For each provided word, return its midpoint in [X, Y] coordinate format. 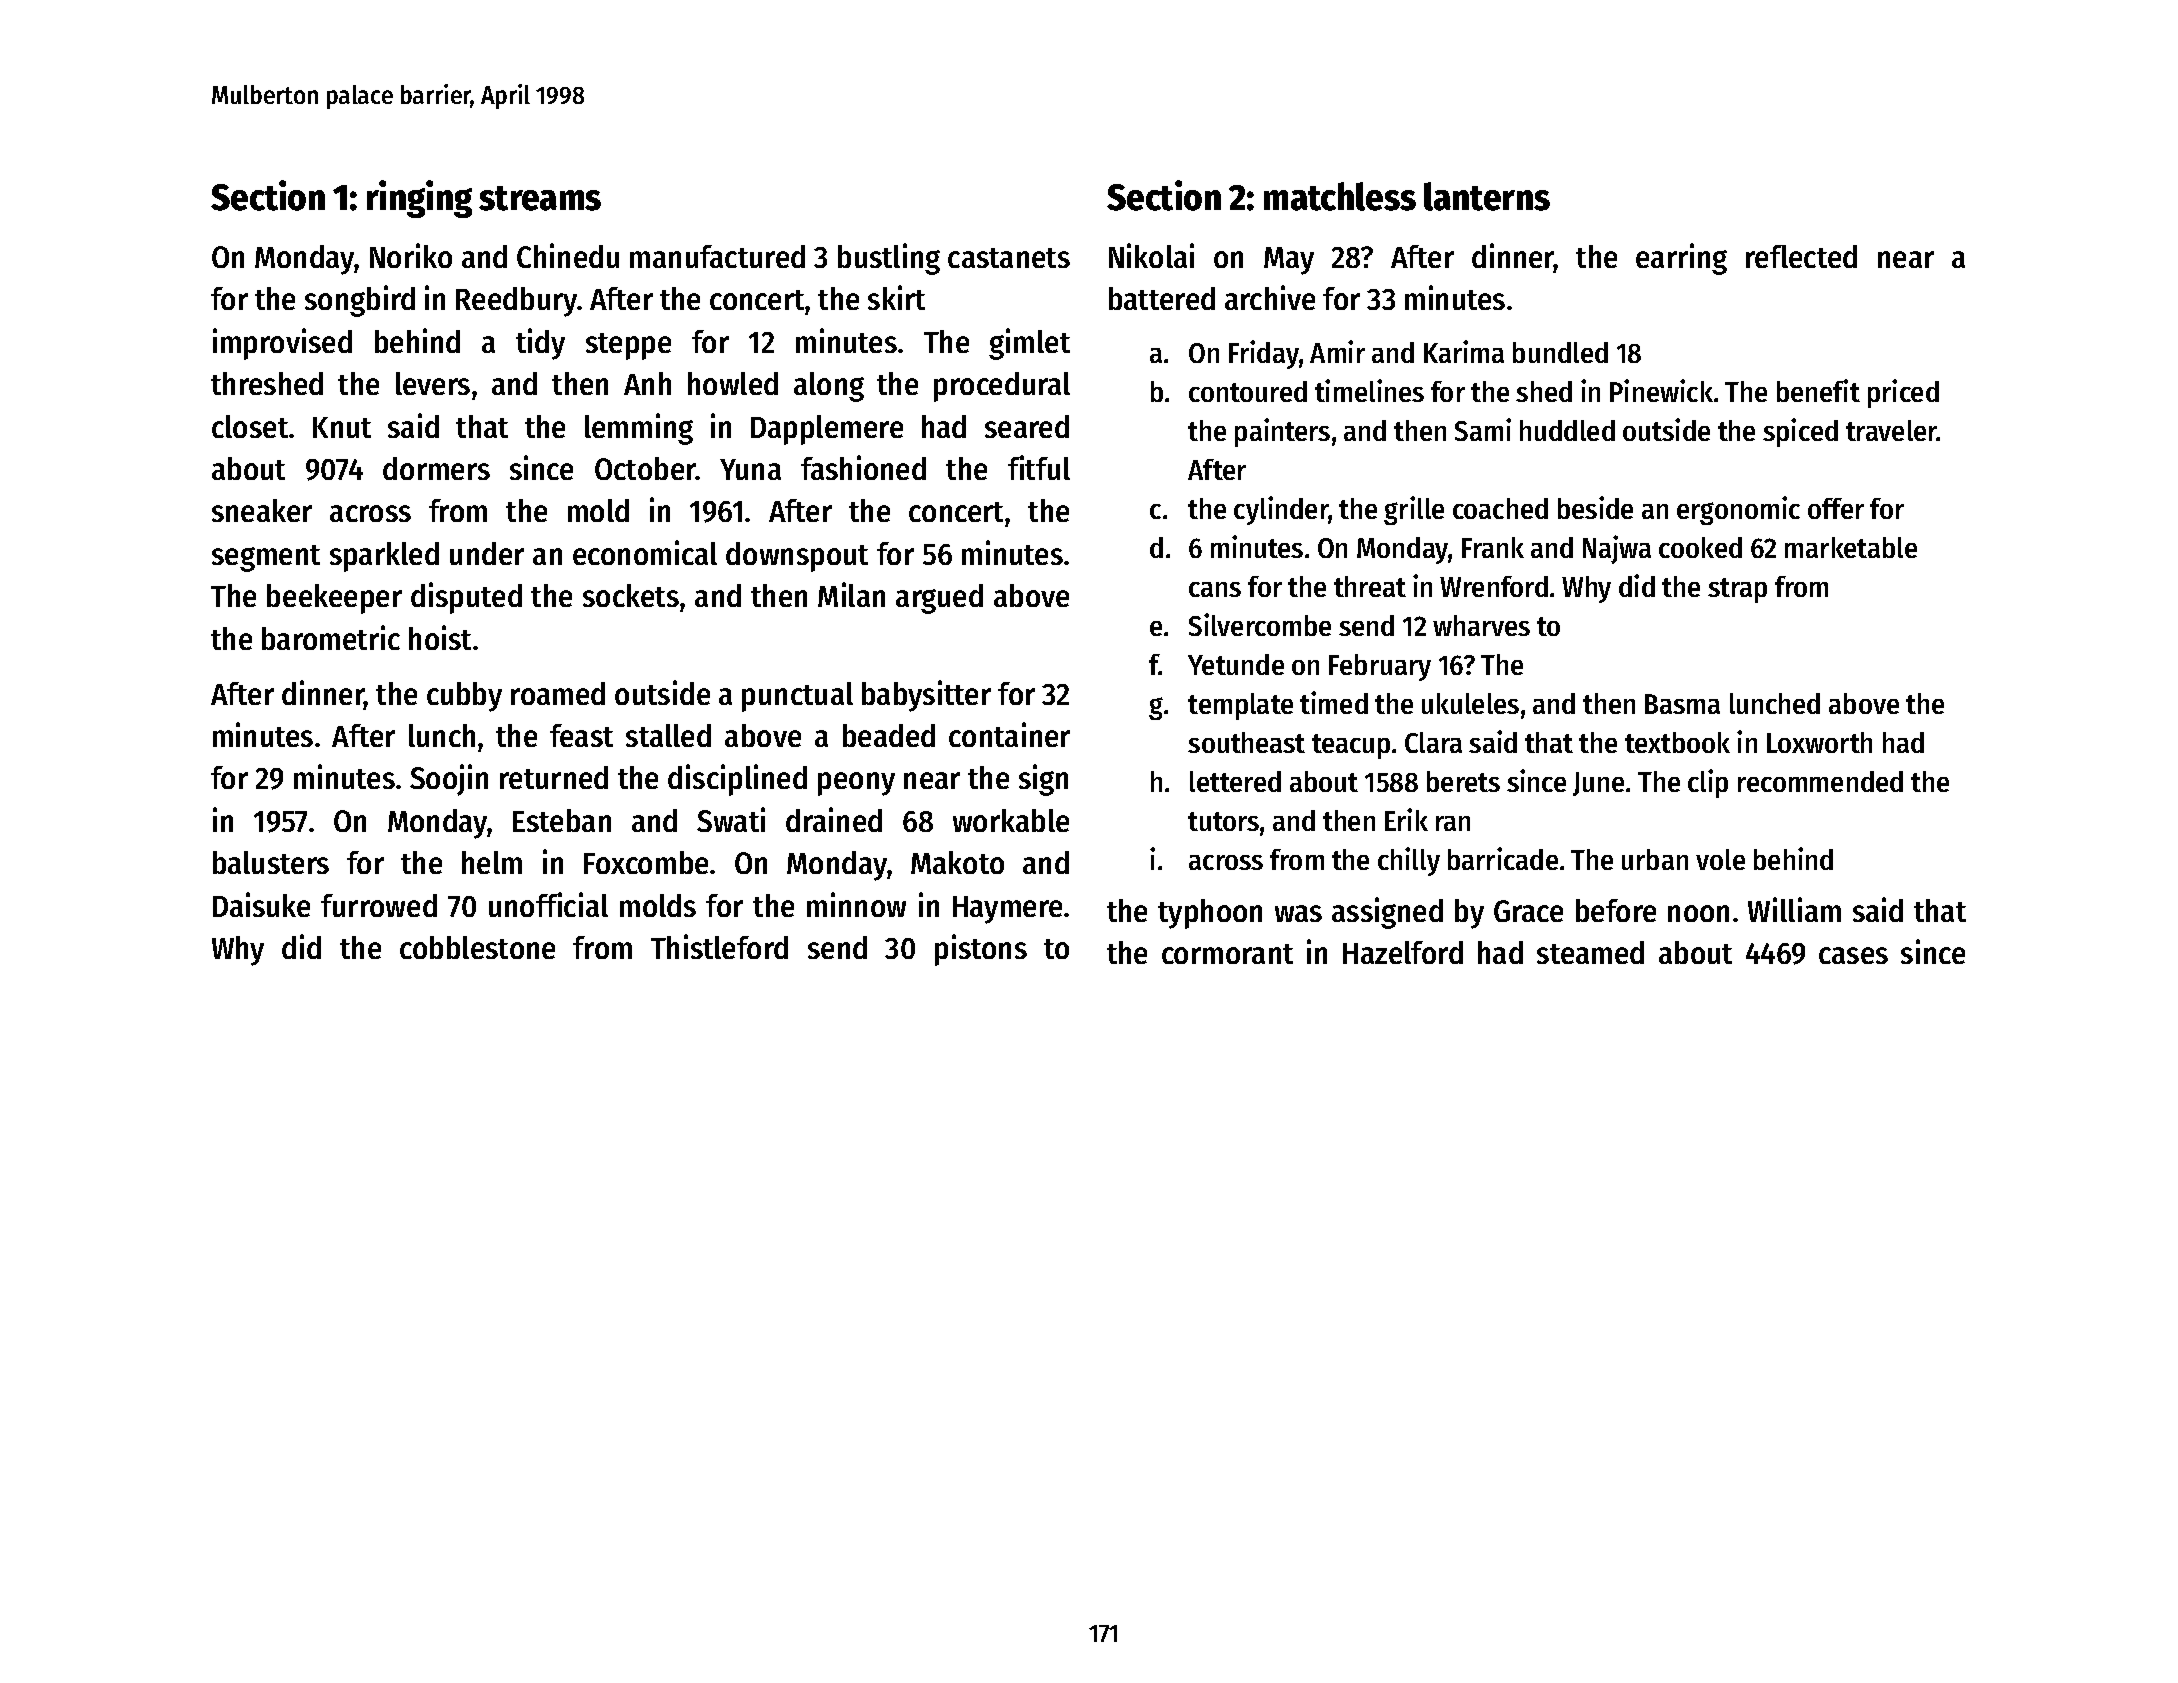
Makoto [957, 862]
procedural [1002, 387]
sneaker [262, 510]
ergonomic [1738, 510]
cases [1853, 955]
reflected [1801, 256]
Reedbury [517, 302]
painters [1282, 432]
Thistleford [719, 946]
